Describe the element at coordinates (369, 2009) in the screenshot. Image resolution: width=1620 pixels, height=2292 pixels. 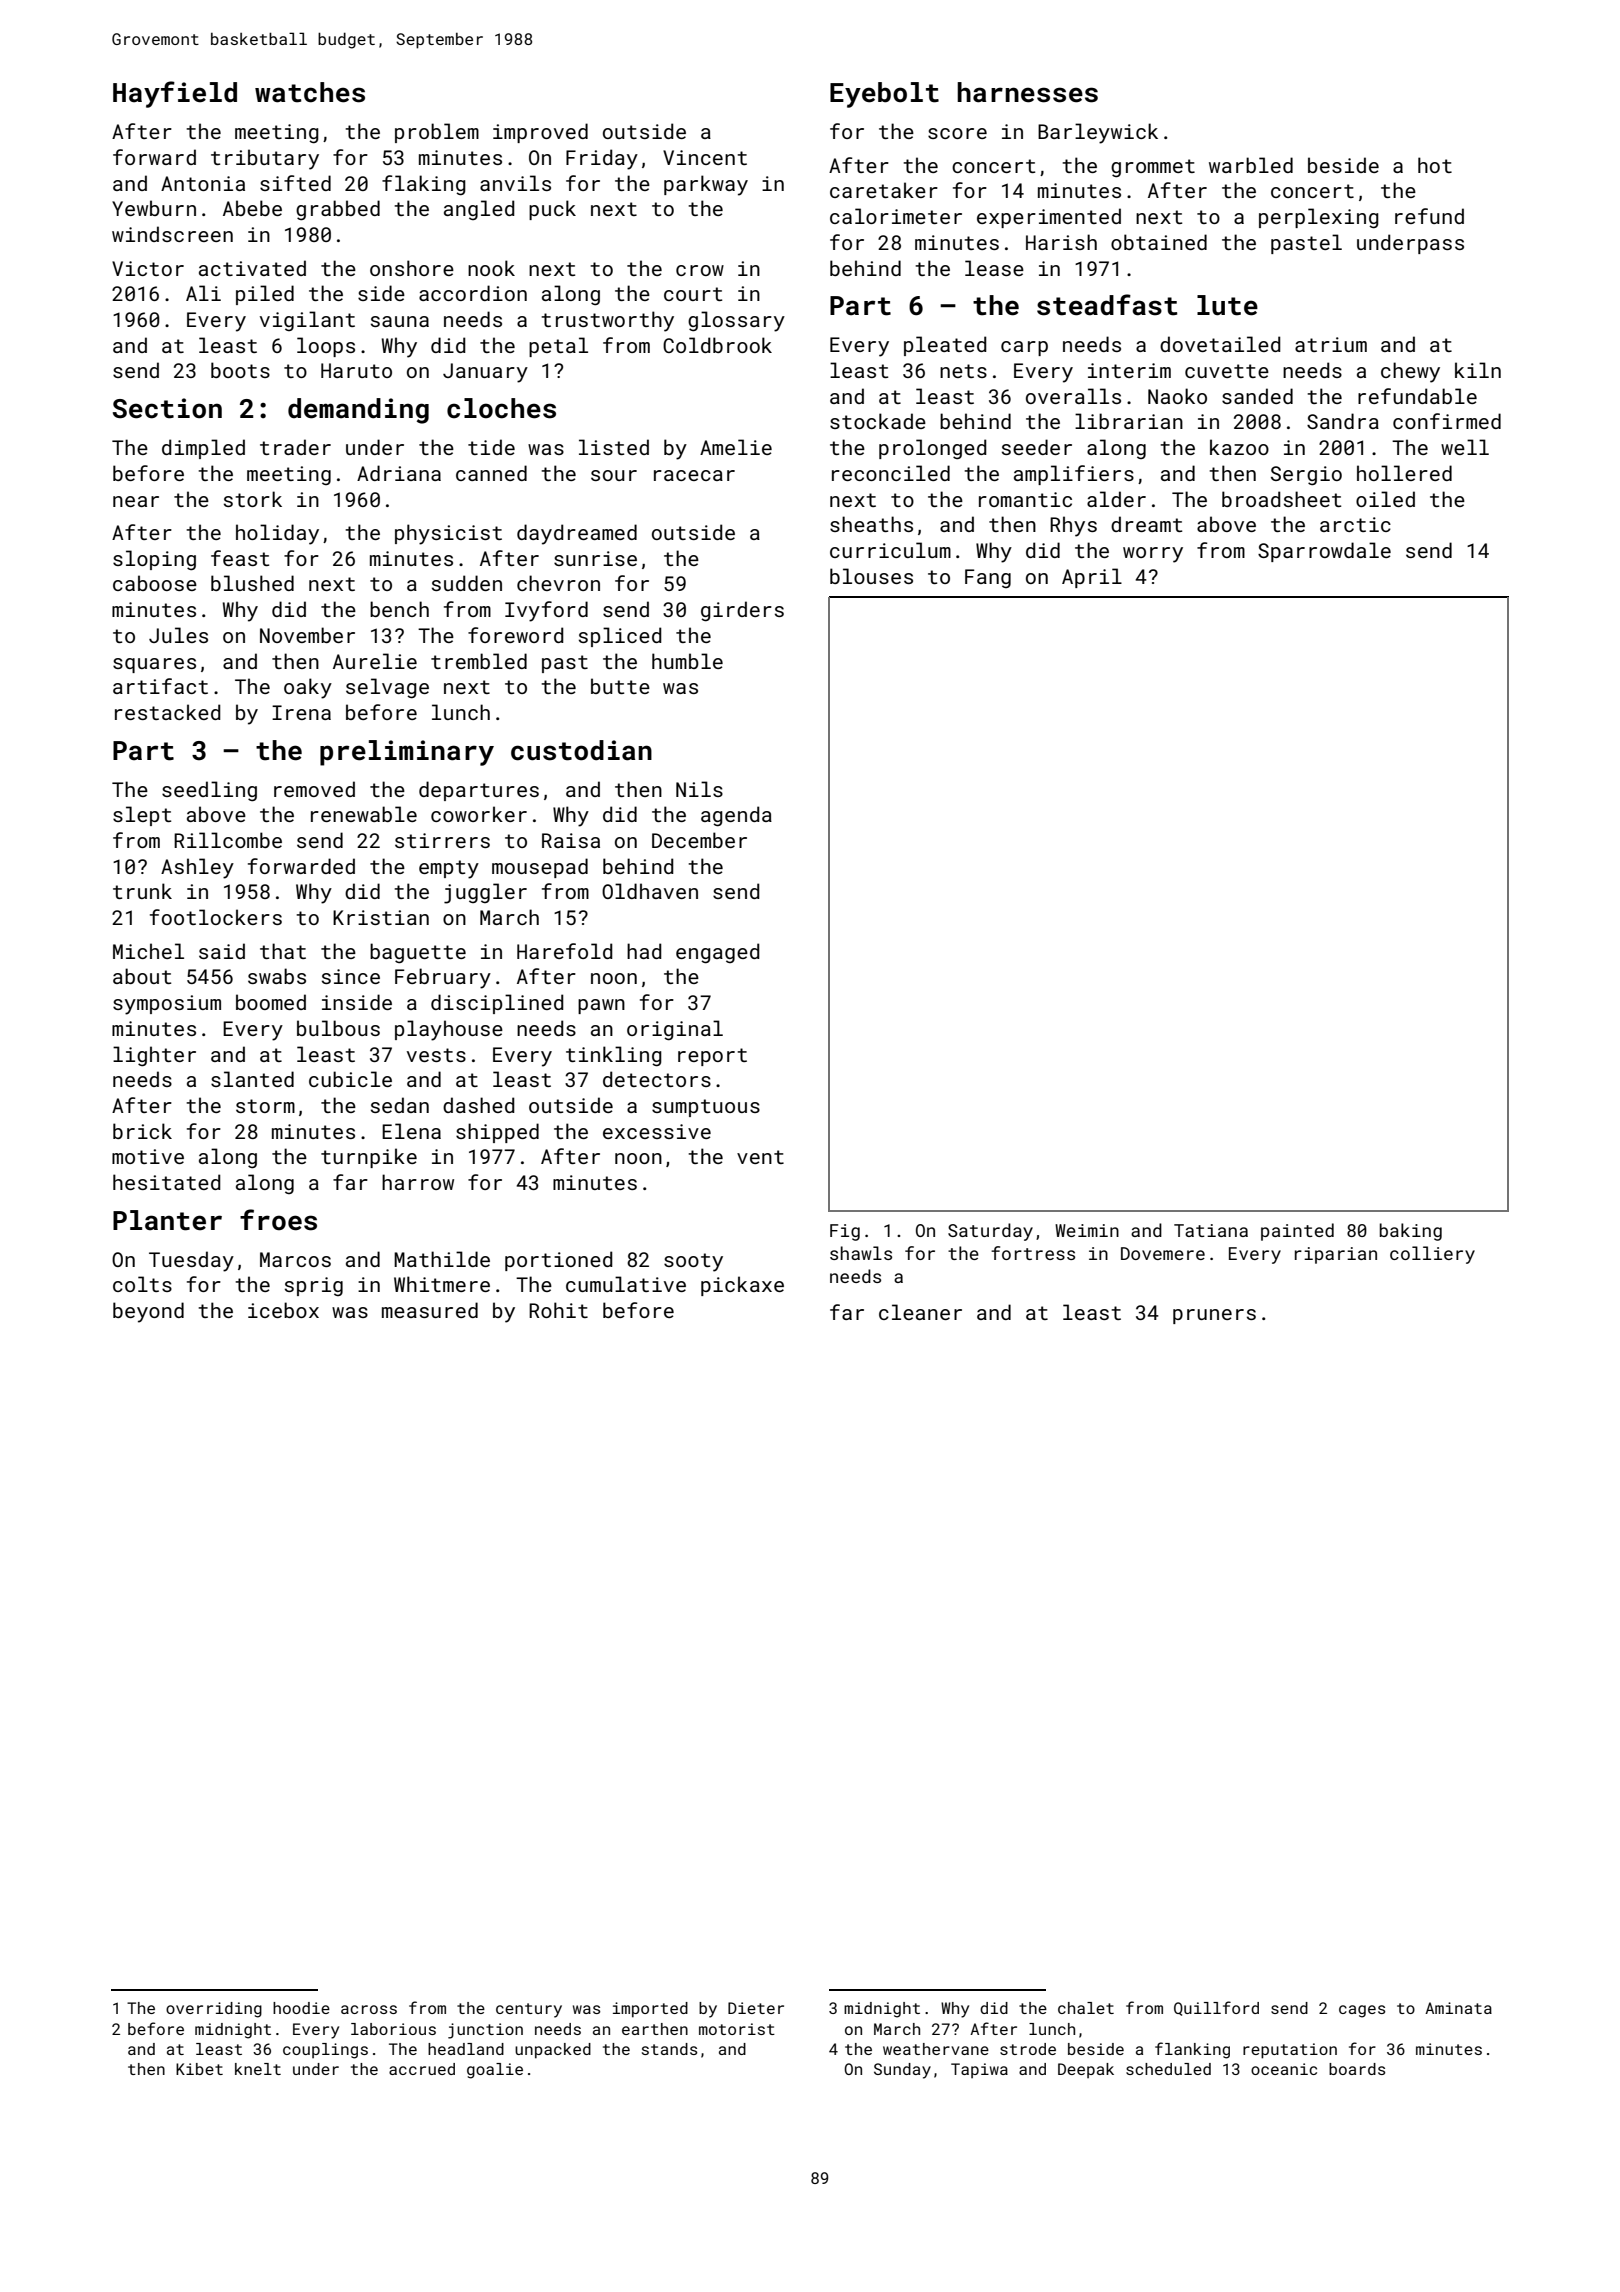
I see `across` at that location.
